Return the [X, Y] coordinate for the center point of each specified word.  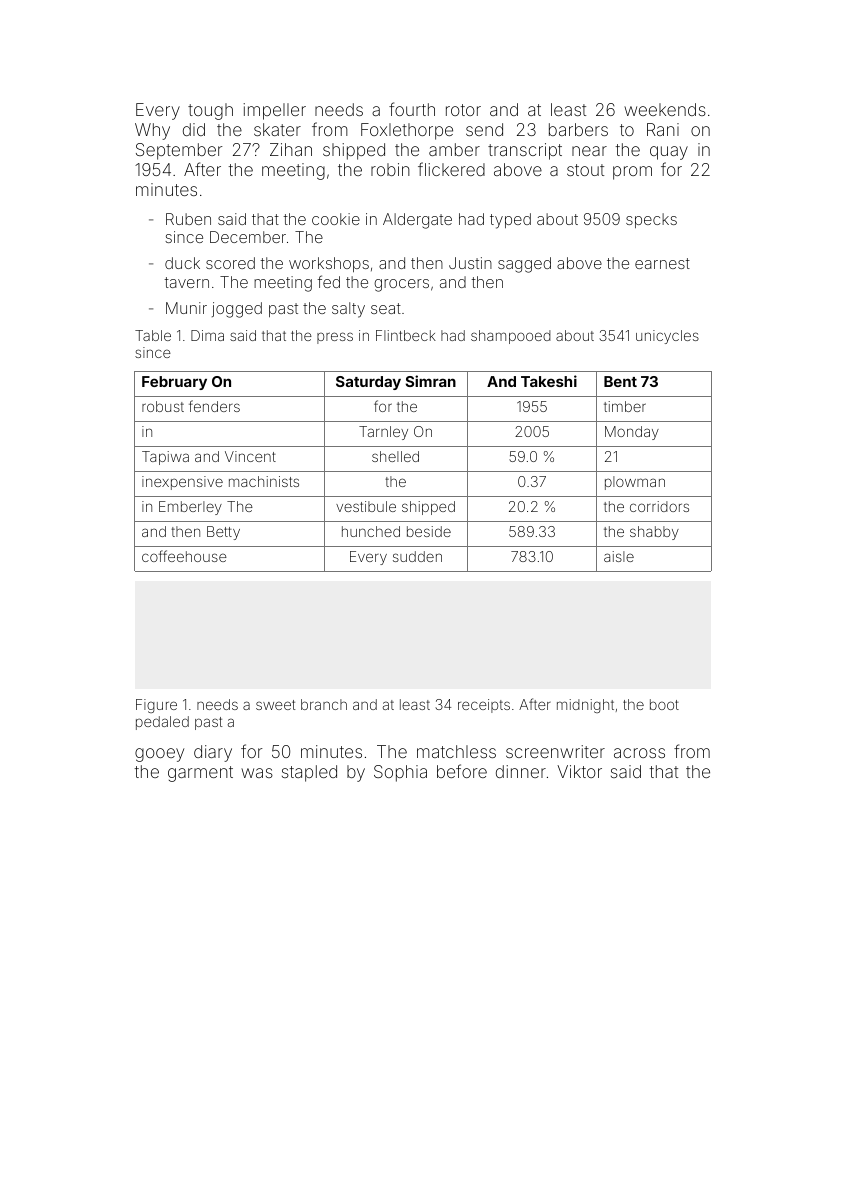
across [639, 753]
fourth [412, 109]
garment [200, 774]
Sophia [400, 773]
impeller [274, 111]
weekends [665, 109]
